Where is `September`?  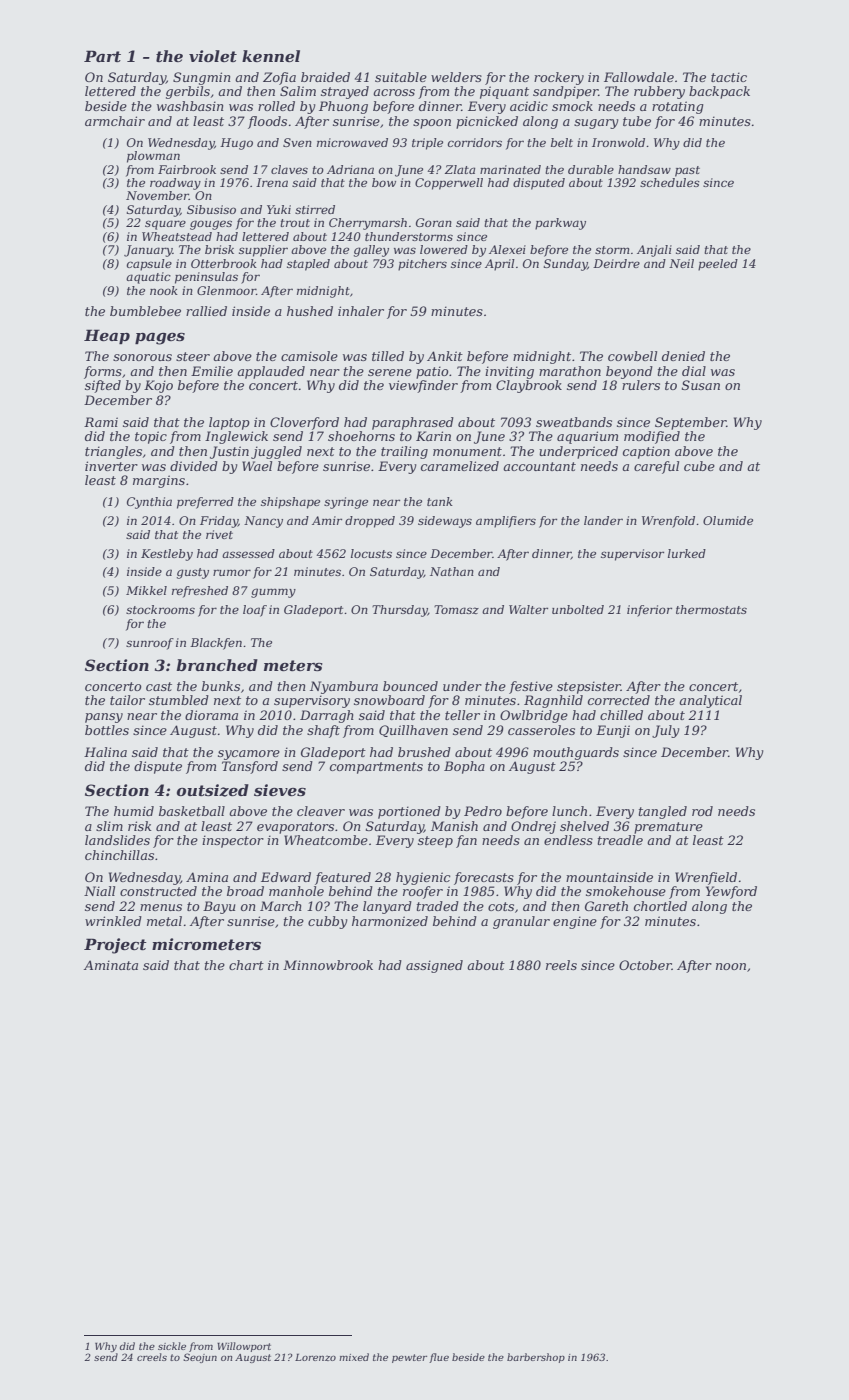 September is located at coordinates (690, 423).
